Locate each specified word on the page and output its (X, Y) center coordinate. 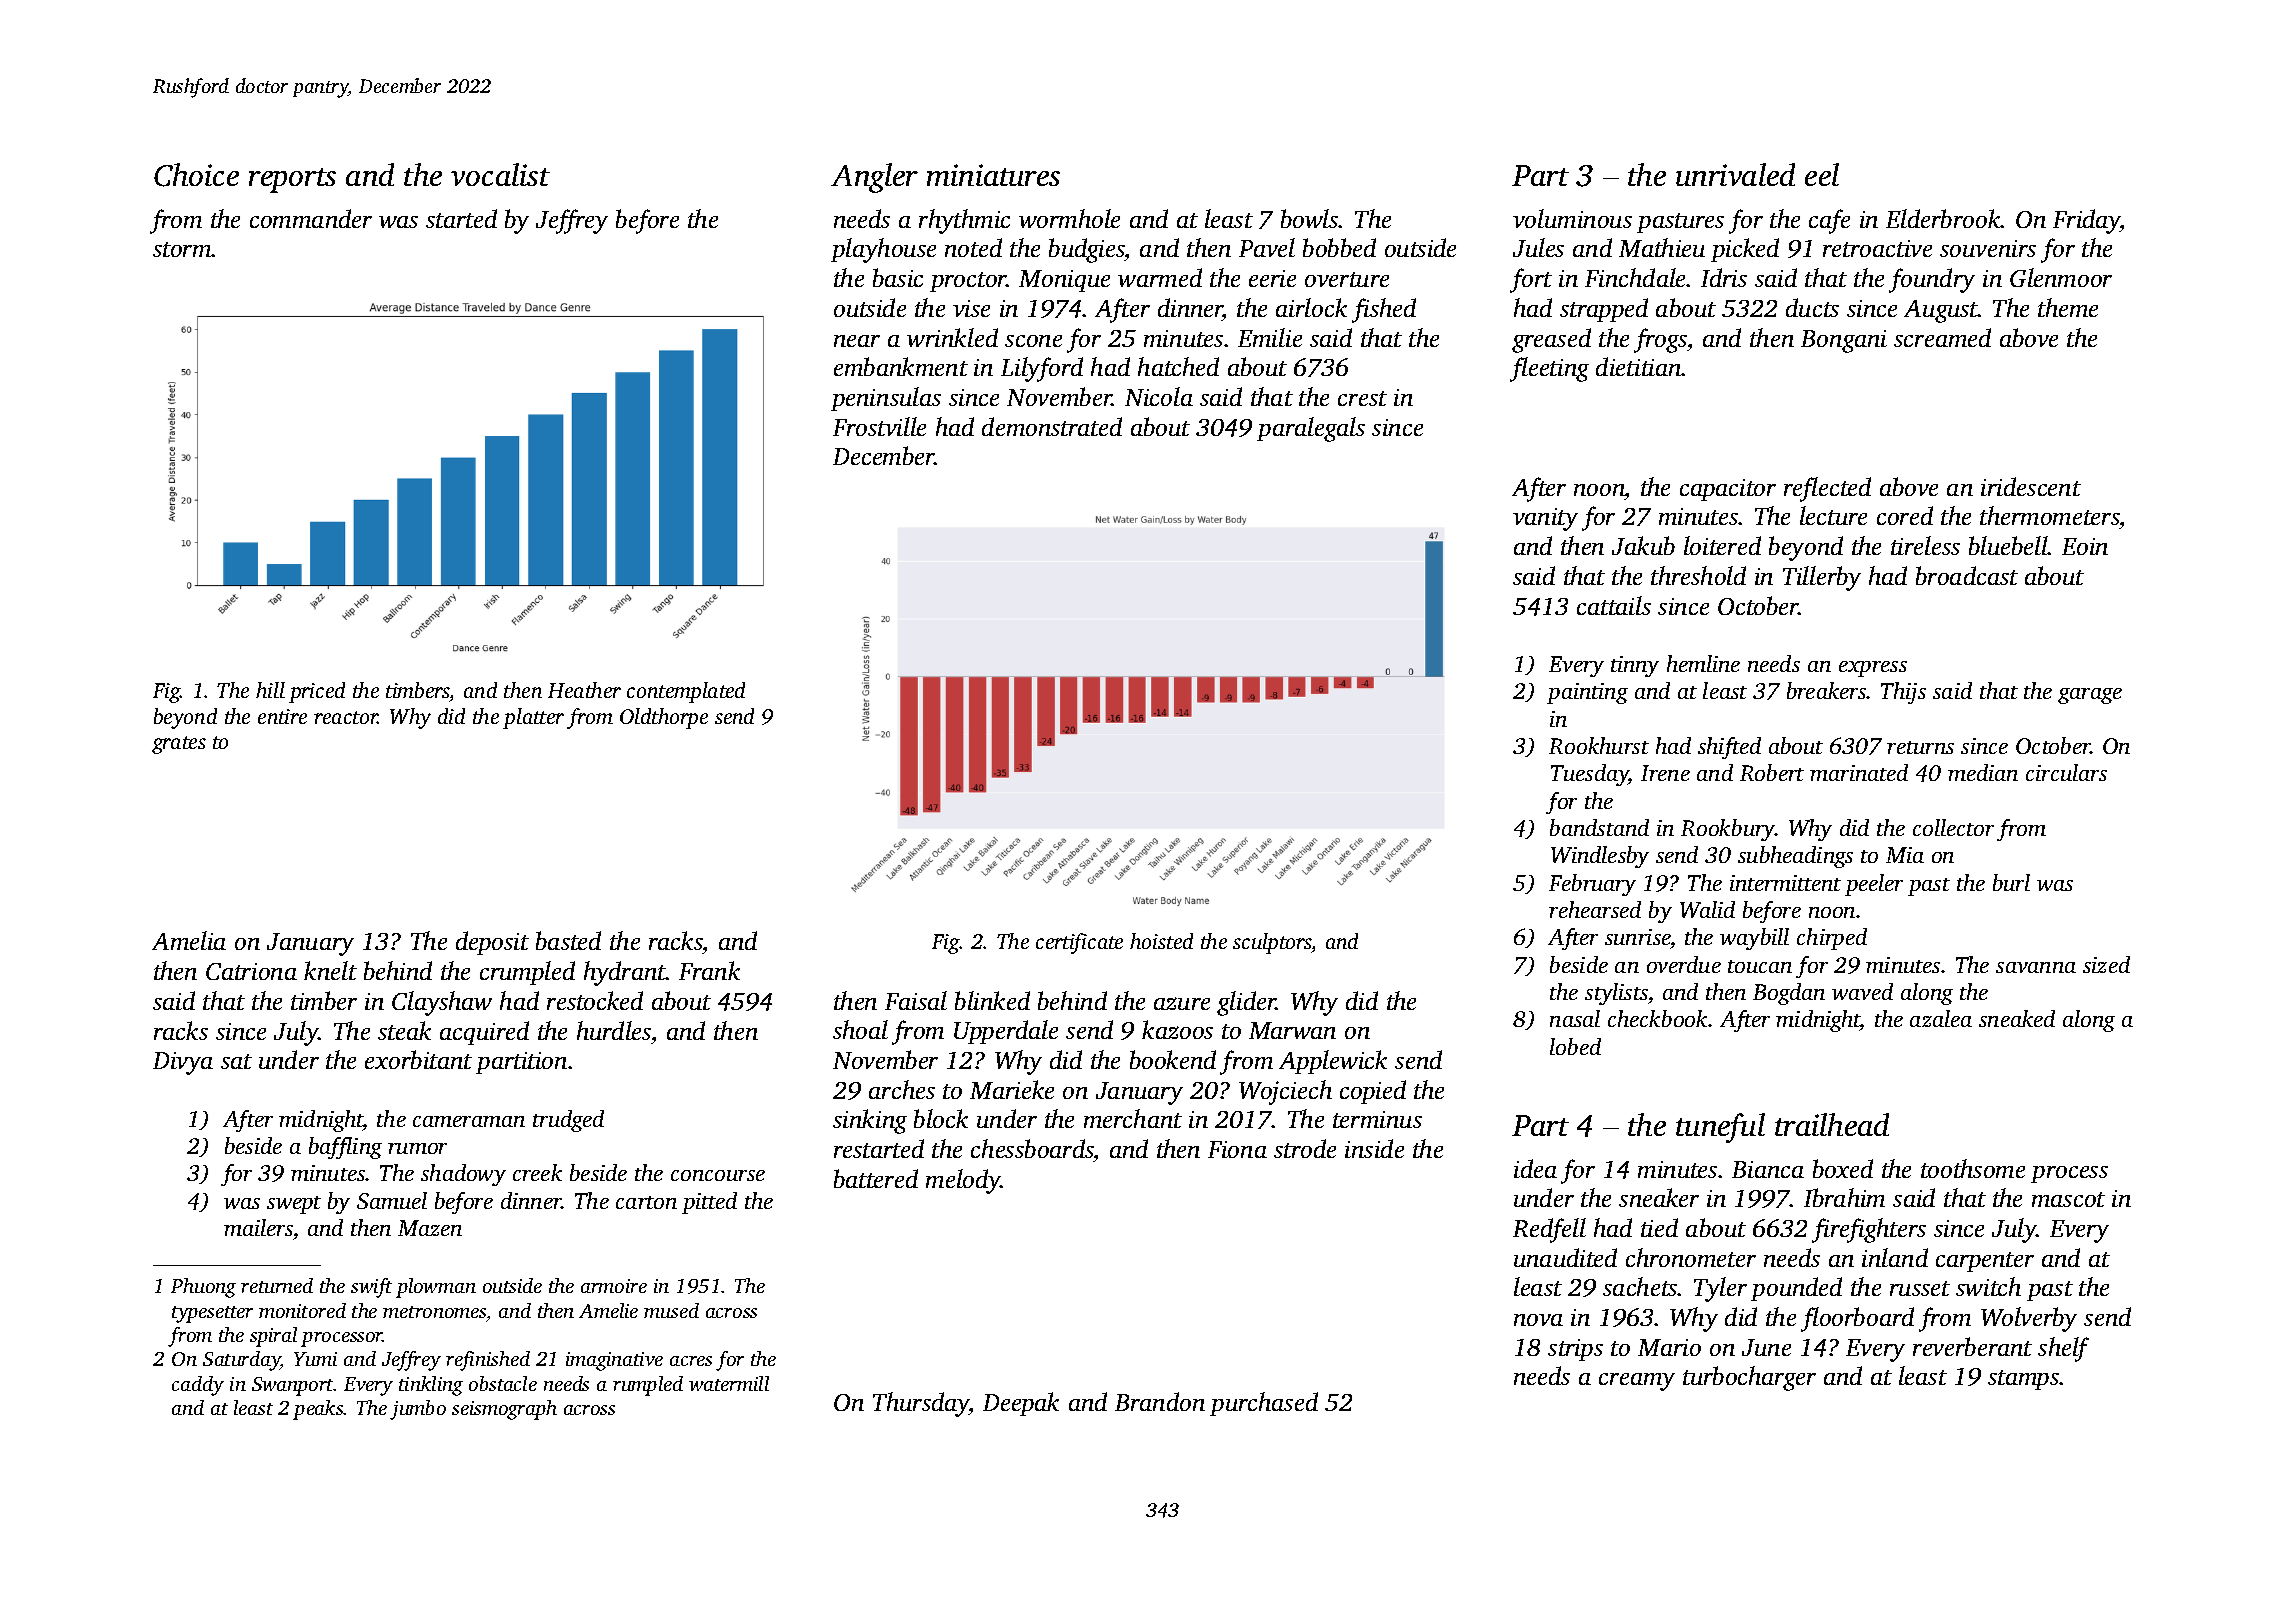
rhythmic (964, 221)
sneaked (2017, 1018)
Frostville (879, 426)
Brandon (1160, 1401)
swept (294, 1205)
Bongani (1844, 341)
